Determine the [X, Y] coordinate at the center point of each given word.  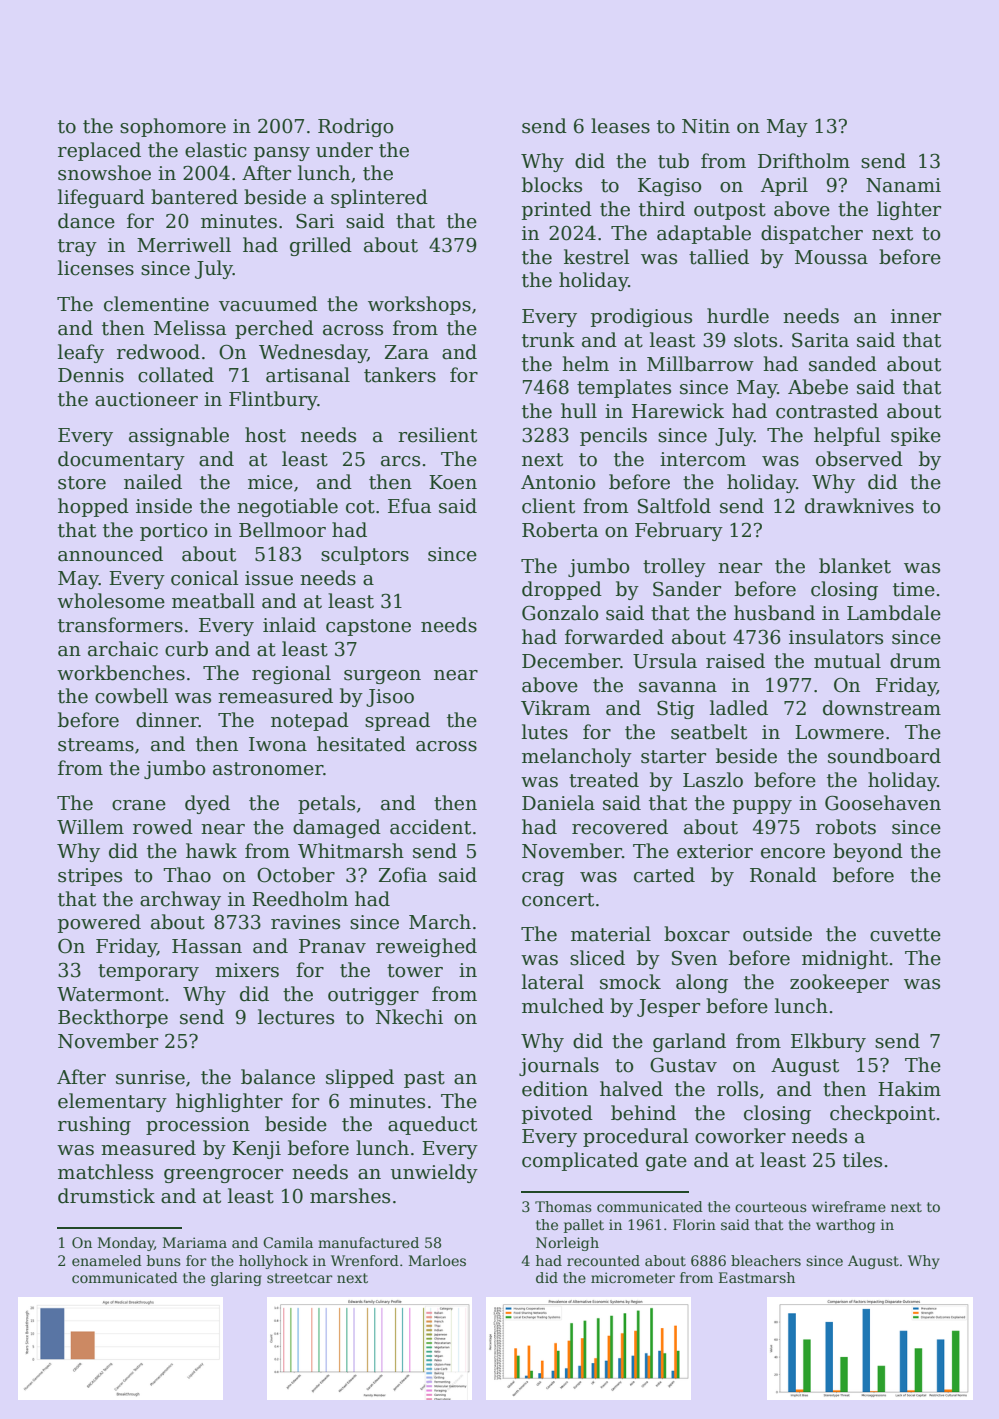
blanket [855, 566]
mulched [563, 1006]
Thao [187, 875]
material [611, 934]
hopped [93, 507]
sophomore [173, 127]
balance [278, 1077]
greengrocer [223, 1176]
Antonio [558, 482]
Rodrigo [355, 127]
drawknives [859, 506]
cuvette [905, 935]
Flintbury [273, 400]
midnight [845, 959]
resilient [437, 435]
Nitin [706, 126]
